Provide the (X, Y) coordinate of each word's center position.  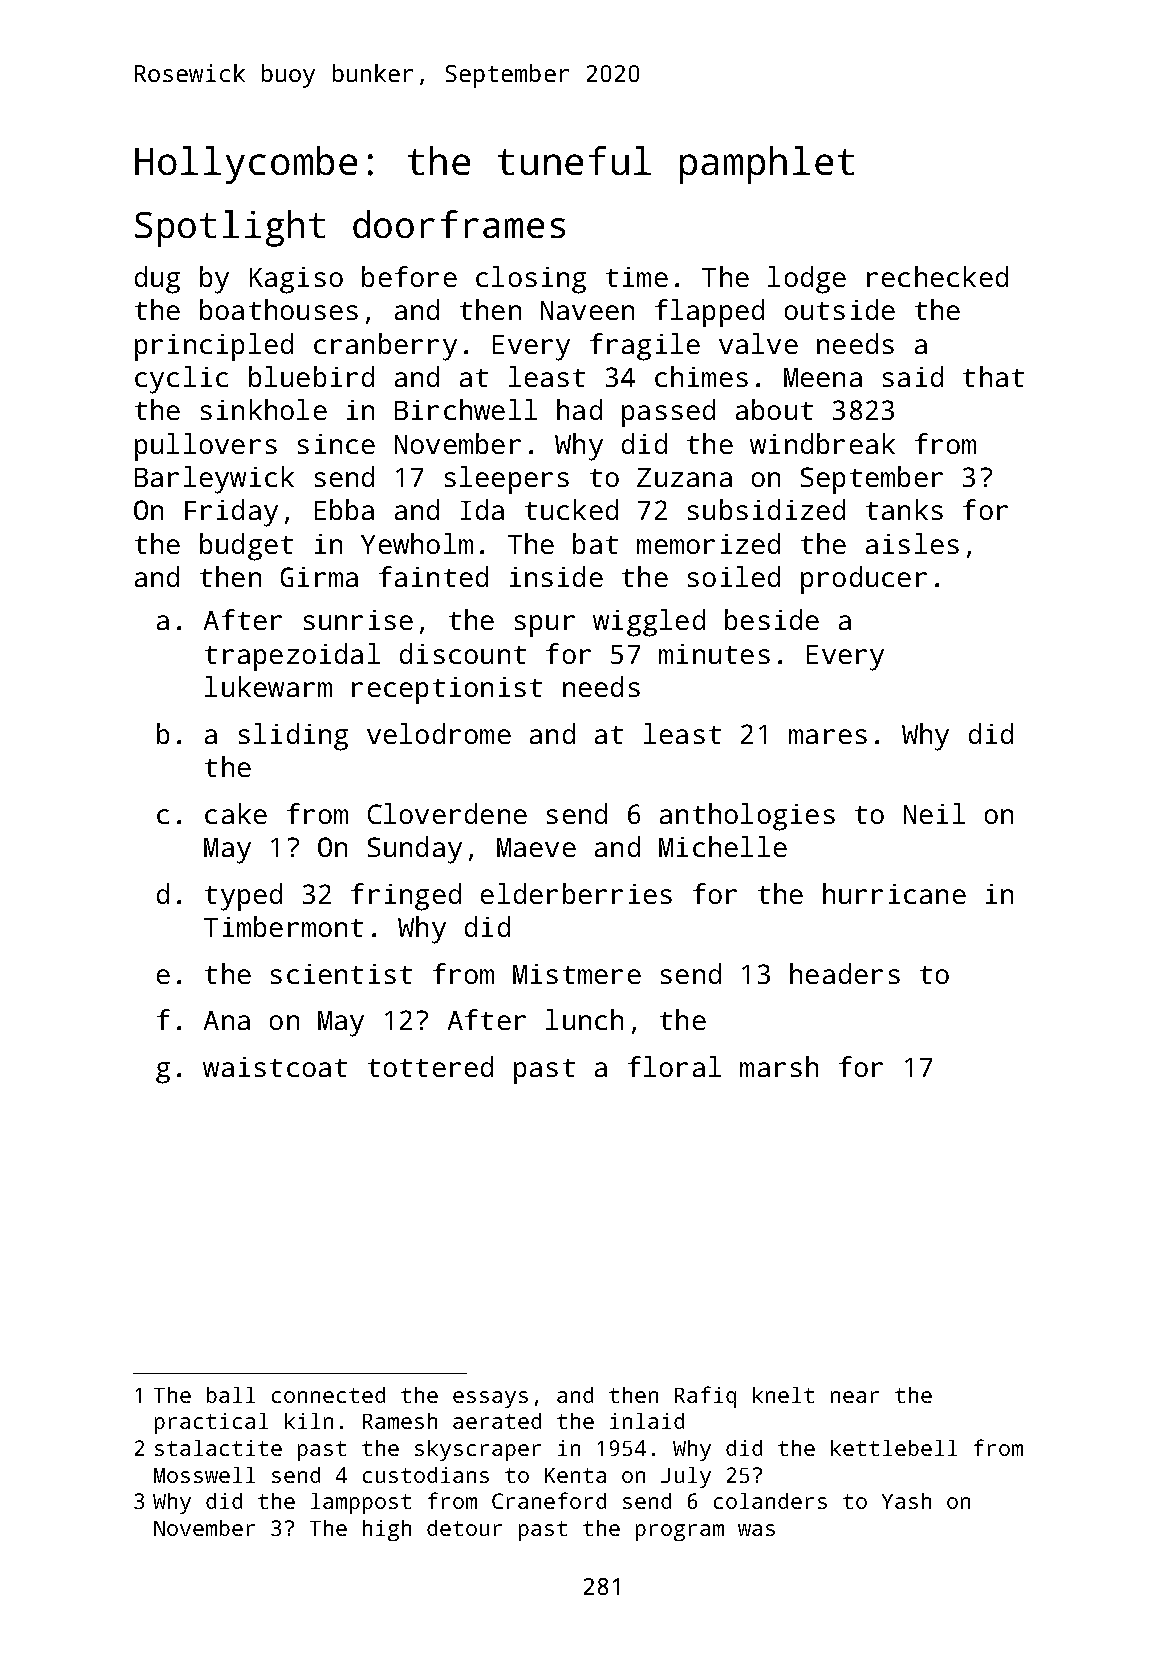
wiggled (649, 623)
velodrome (439, 733)
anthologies (747, 817)
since (336, 444)
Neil (934, 813)
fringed (406, 897)
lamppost (361, 1503)
